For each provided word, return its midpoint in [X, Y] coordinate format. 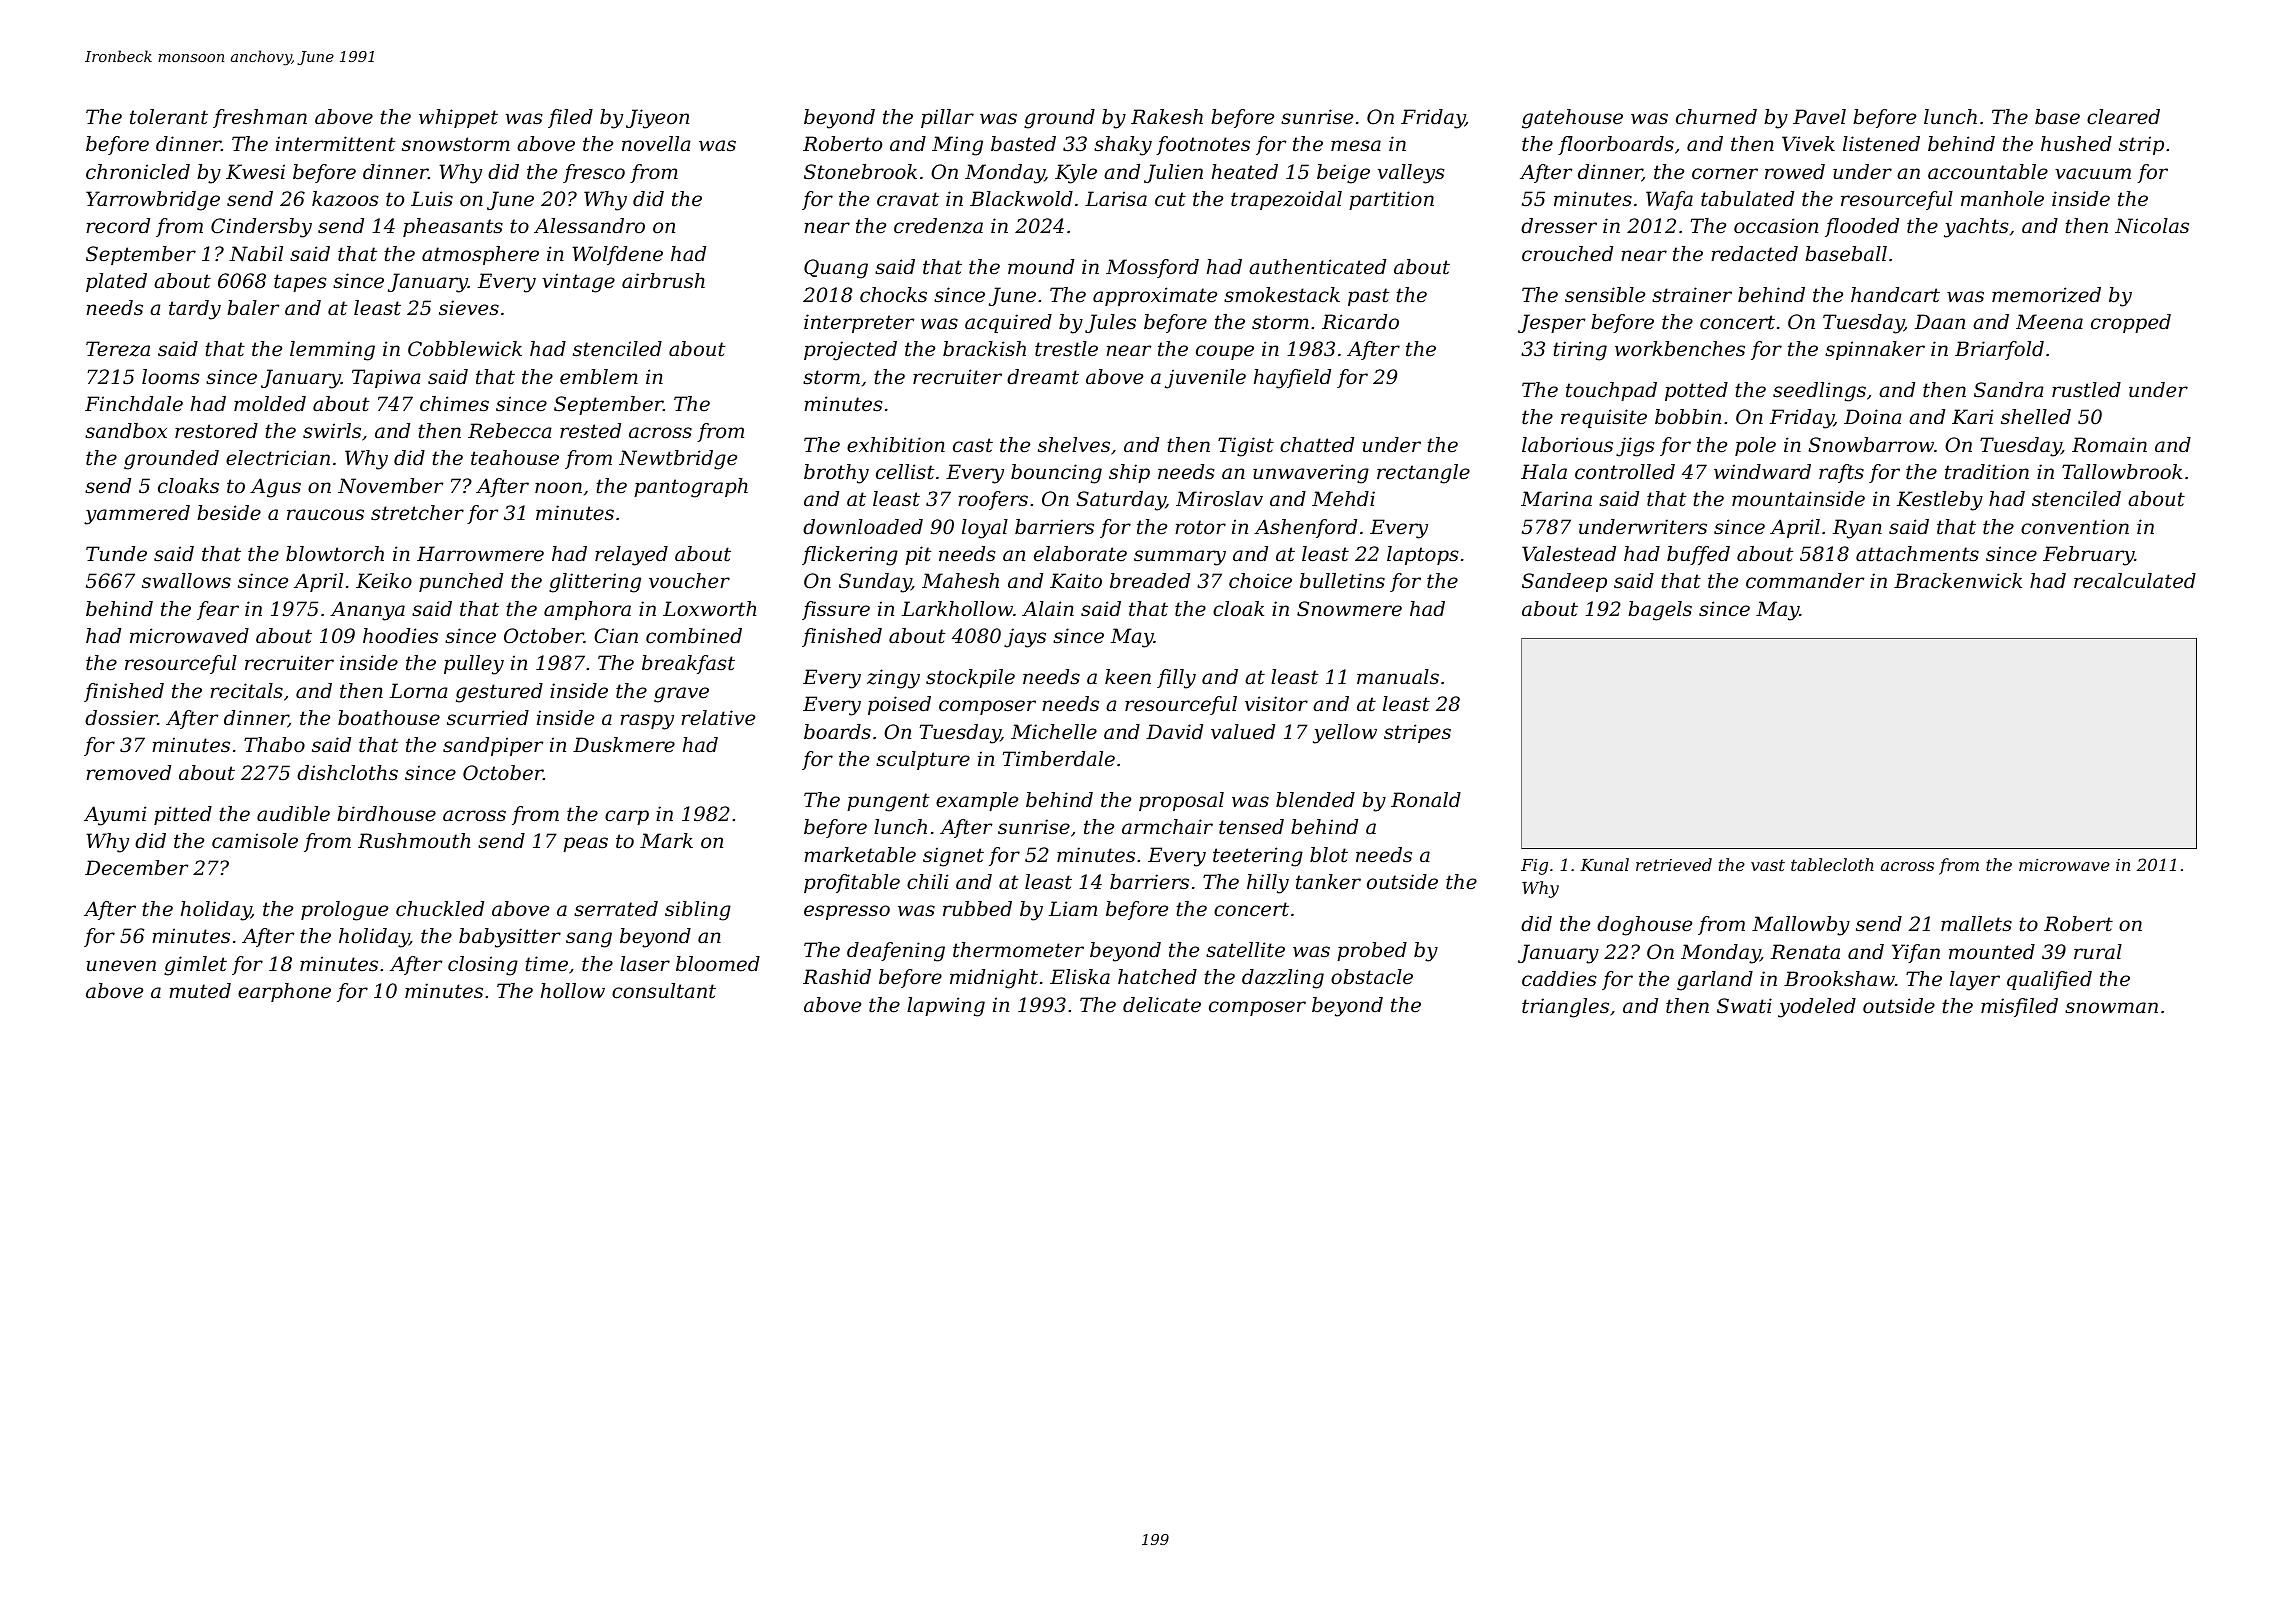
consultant [664, 991]
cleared [2123, 117]
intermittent [335, 144]
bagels [1660, 611]
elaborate [1080, 554]
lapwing [946, 1007]
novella [656, 144]
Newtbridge [678, 460]
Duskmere [624, 745]
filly [1176, 679]
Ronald [1426, 800]
